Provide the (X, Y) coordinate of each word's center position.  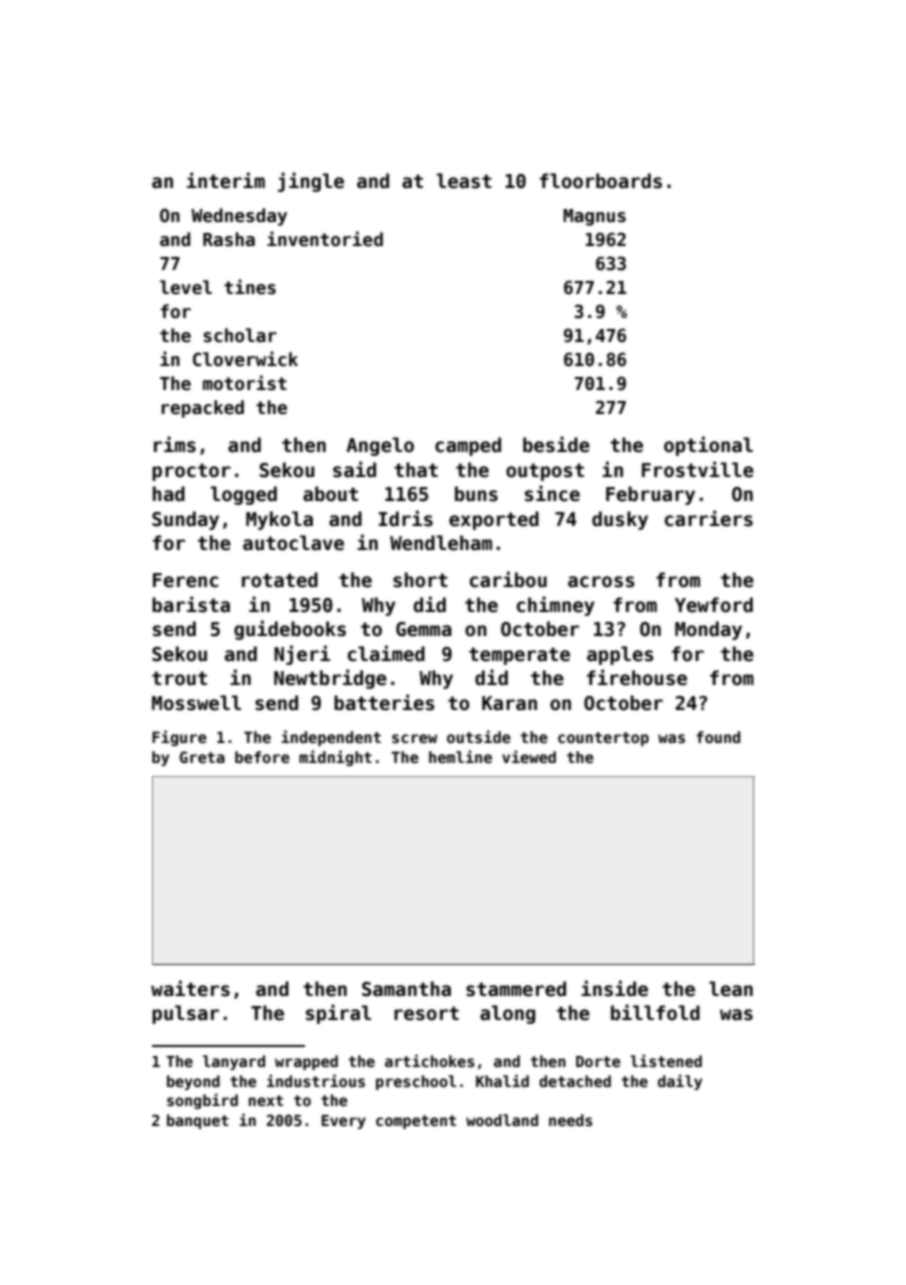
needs (571, 1120)
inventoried (325, 239)
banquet (198, 1121)
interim (226, 180)
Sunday (185, 520)
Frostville (698, 469)
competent (416, 1122)
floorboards (601, 181)
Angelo (380, 446)
